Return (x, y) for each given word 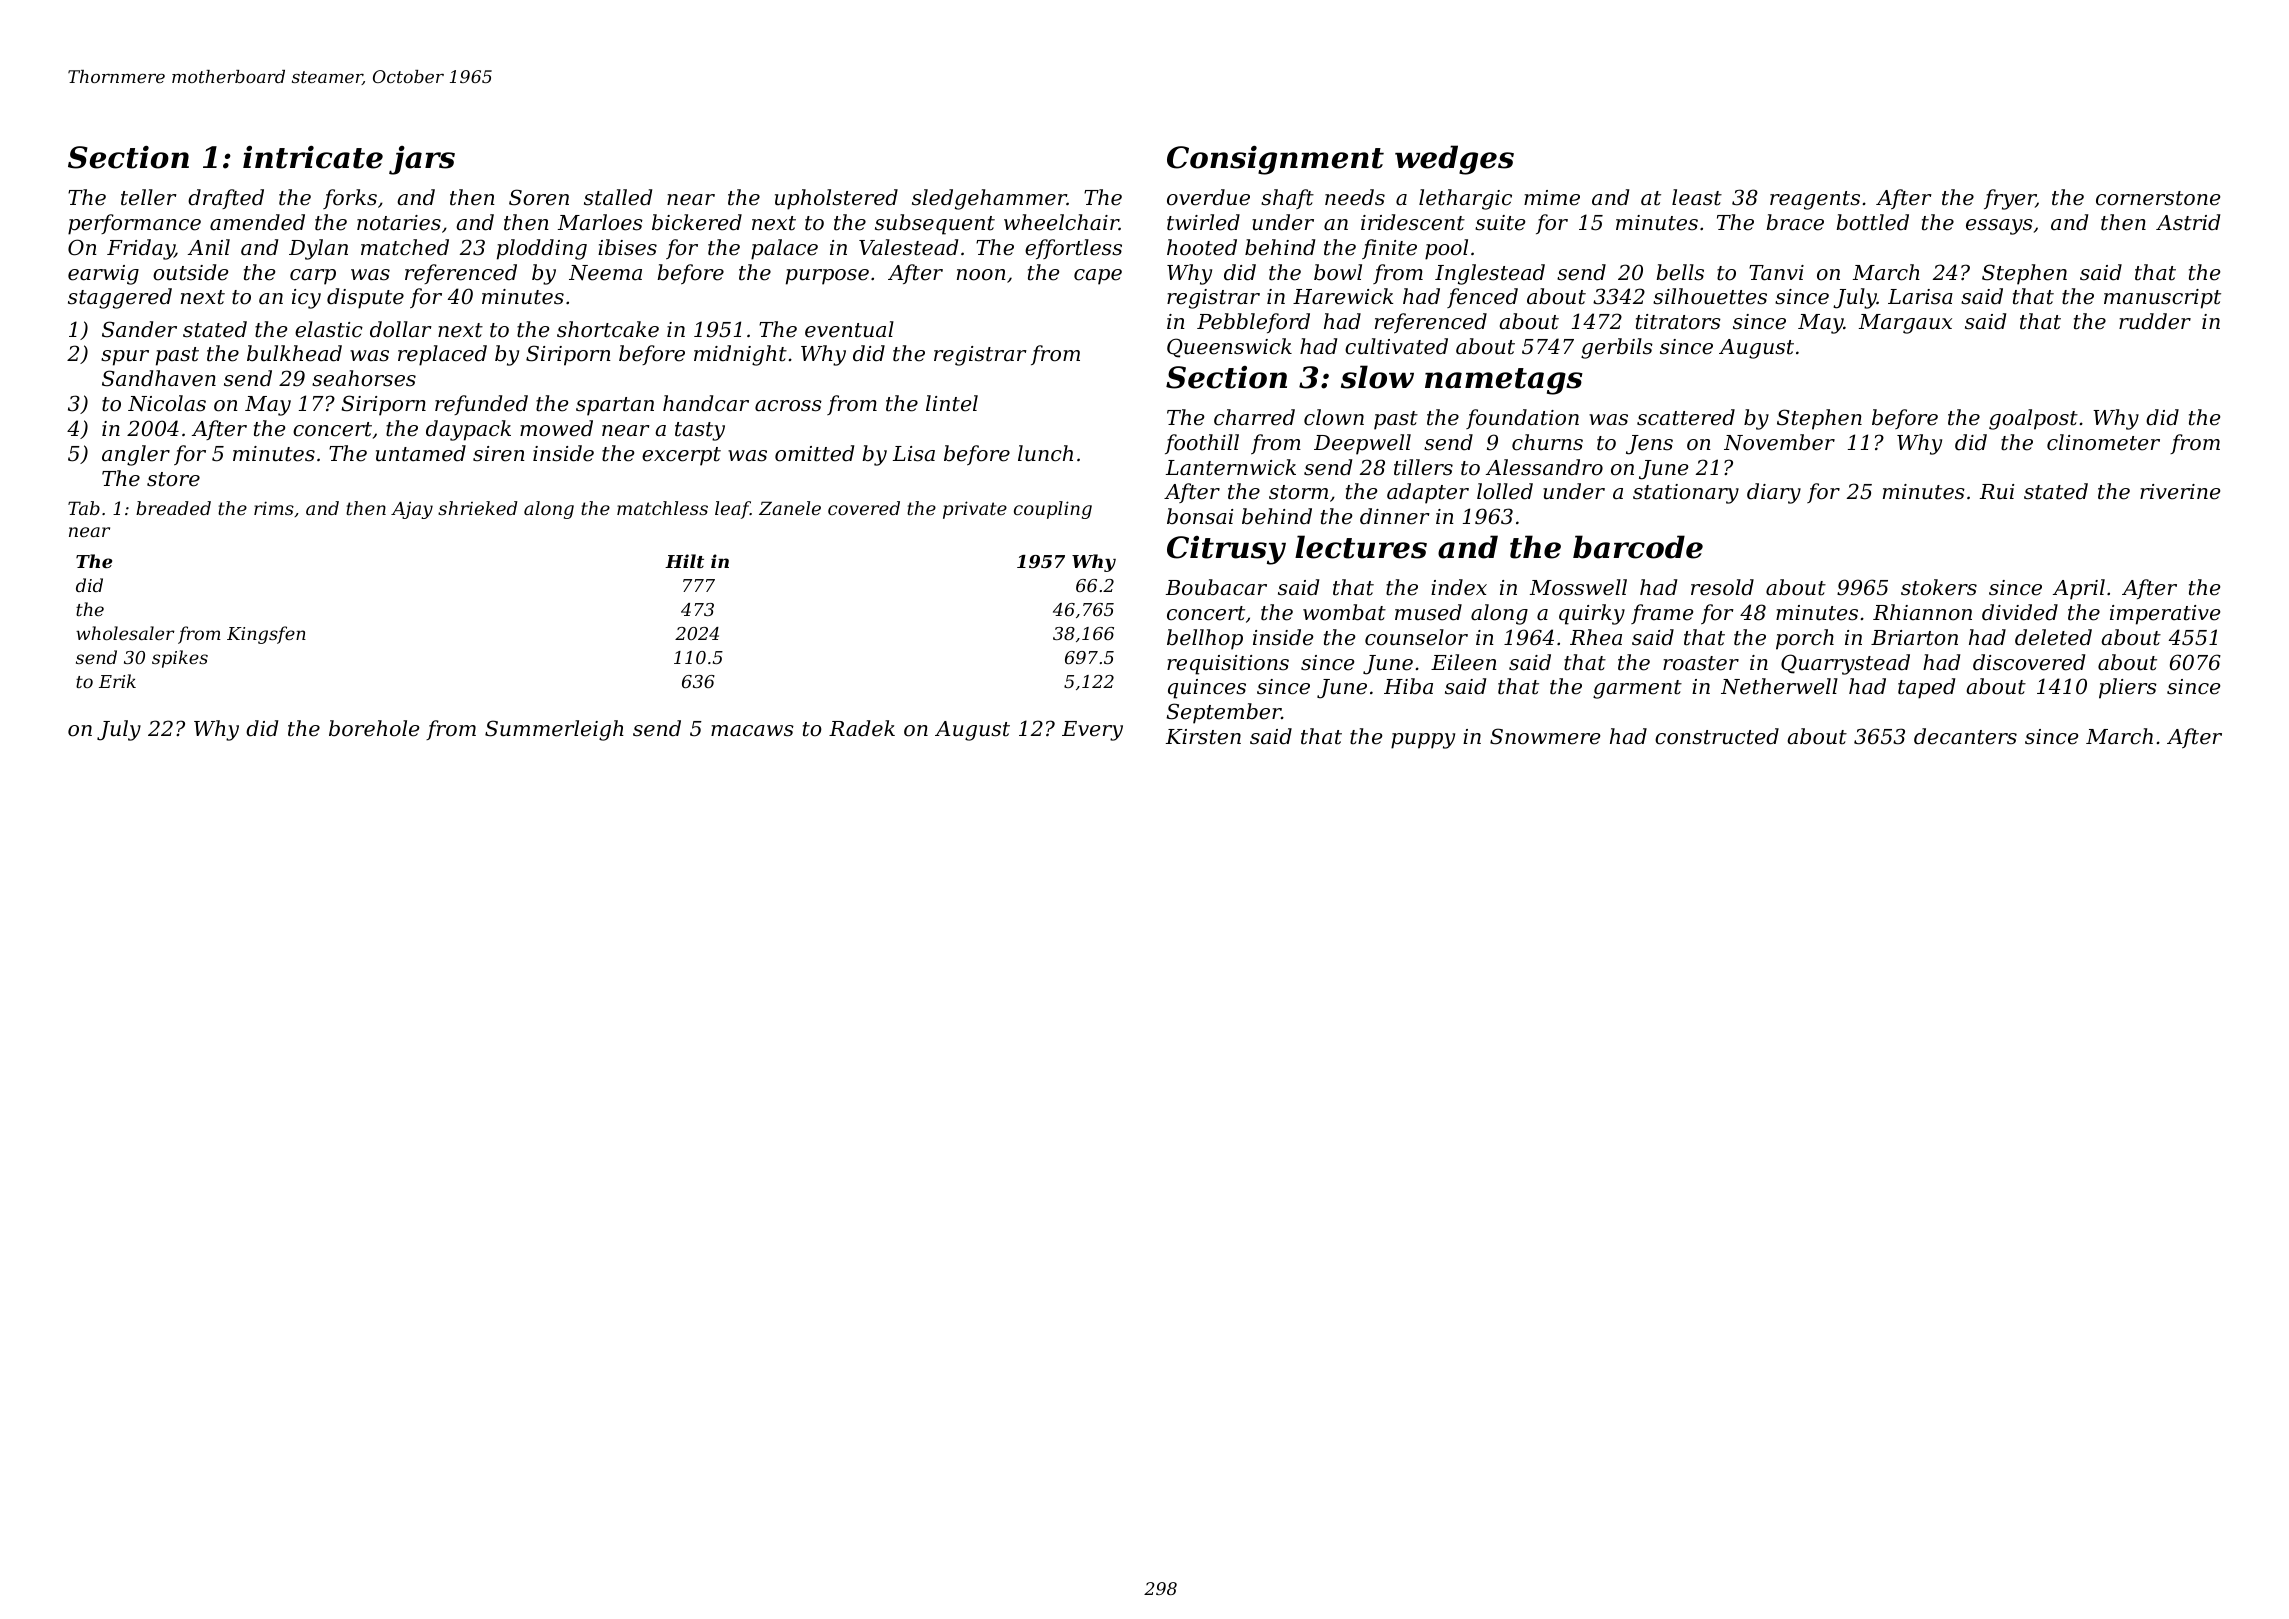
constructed (1717, 736)
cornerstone (2158, 198)
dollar (401, 329)
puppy (1423, 741)
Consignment (1275, 160)
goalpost (2033, 419)
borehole (374, 728)
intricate (313, 157)
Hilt (684, 561)
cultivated (1396, 346)
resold (1722, 587)
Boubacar (1216, 587)
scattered (1686, 417)
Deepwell (1362, 444)
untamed (421, 453)
